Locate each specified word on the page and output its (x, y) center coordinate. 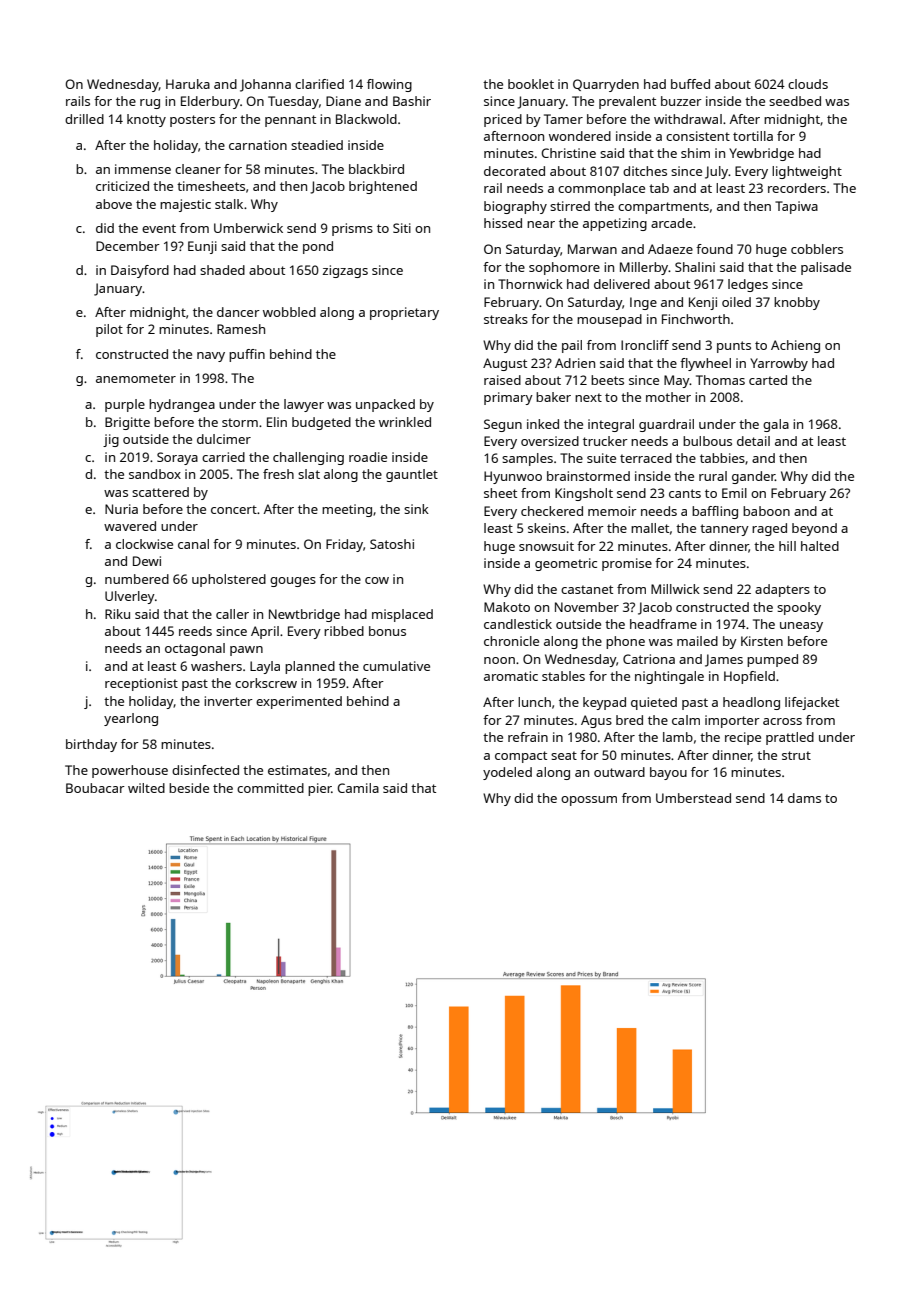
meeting (347, 510)
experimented (299, 702)
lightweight (807, 172)
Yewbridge (761, 154)
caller (232, 614)
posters (192, 121)
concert (234, 509)
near (541, 224)
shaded (222, 270)
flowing (389, 85)
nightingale (669, 677)
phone (625, 642)
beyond (814, 529)
